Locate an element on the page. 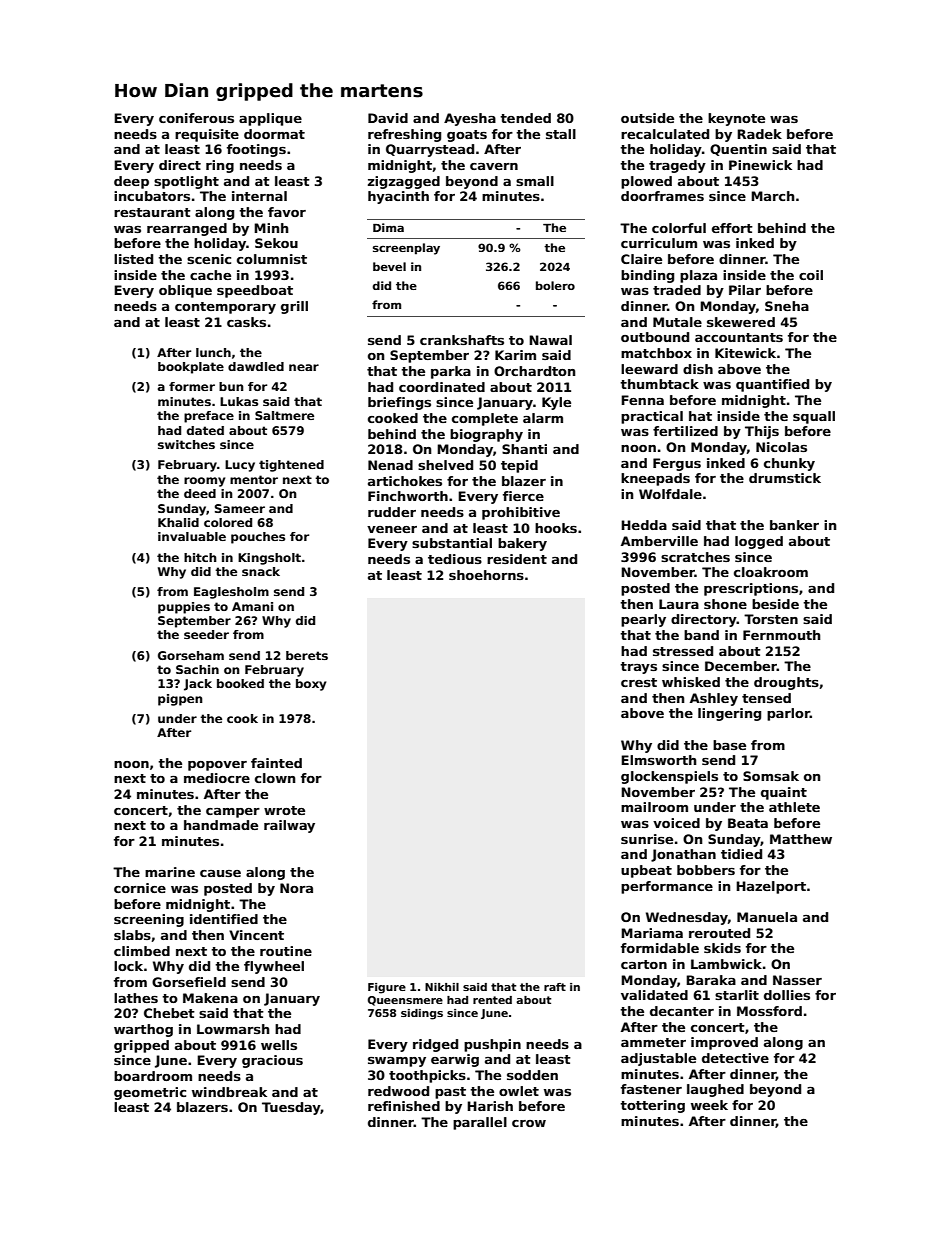  bevel is located at coordinates (389, 266).
